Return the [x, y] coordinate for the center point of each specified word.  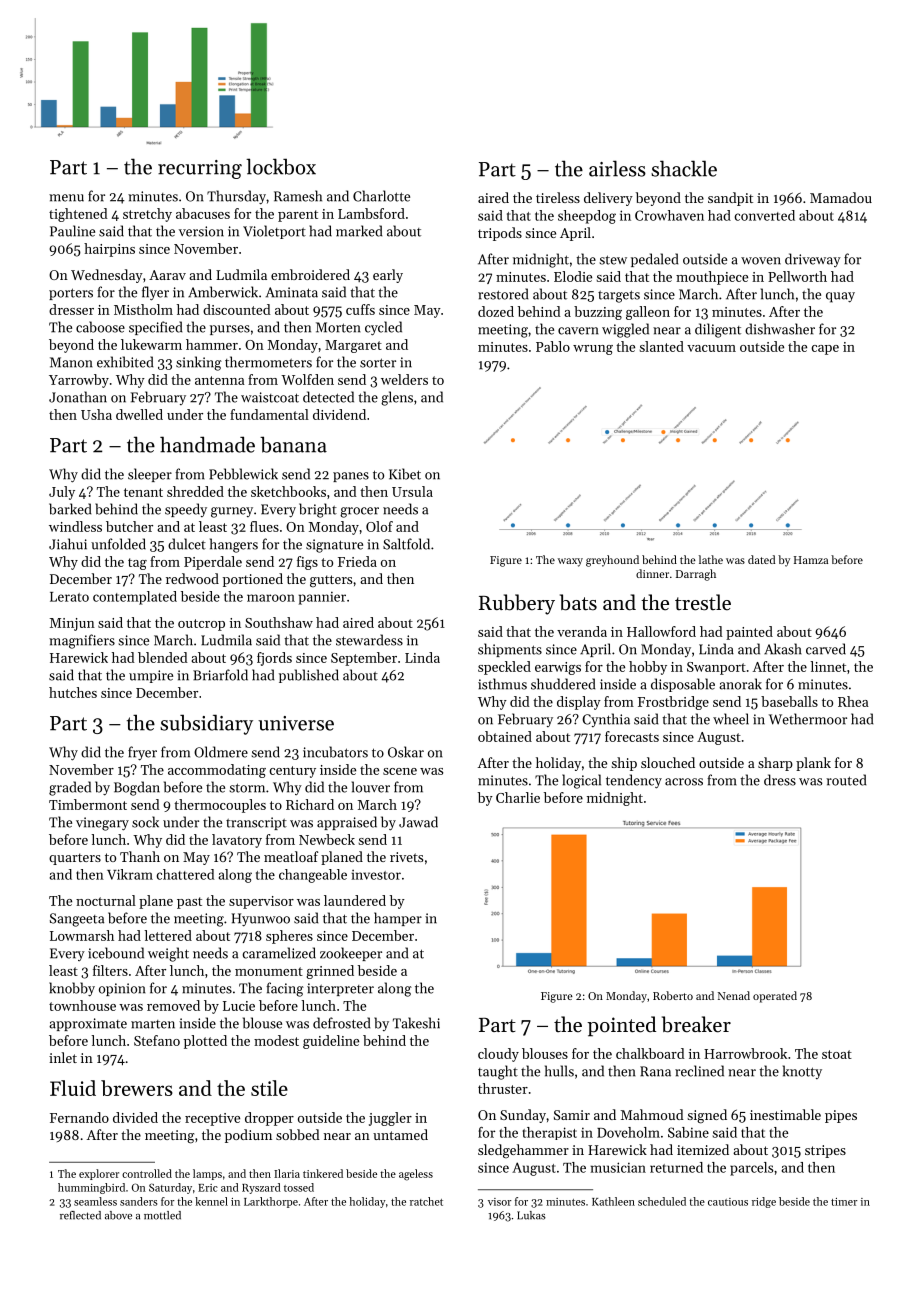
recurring [200, 169]
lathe [711, 559]
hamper [398, 919]
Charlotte [381, 196]
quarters [75, 859]
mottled [162, 1215]
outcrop [201, 625]
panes [351, 477]
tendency [634, 781]
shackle [684, 168]
